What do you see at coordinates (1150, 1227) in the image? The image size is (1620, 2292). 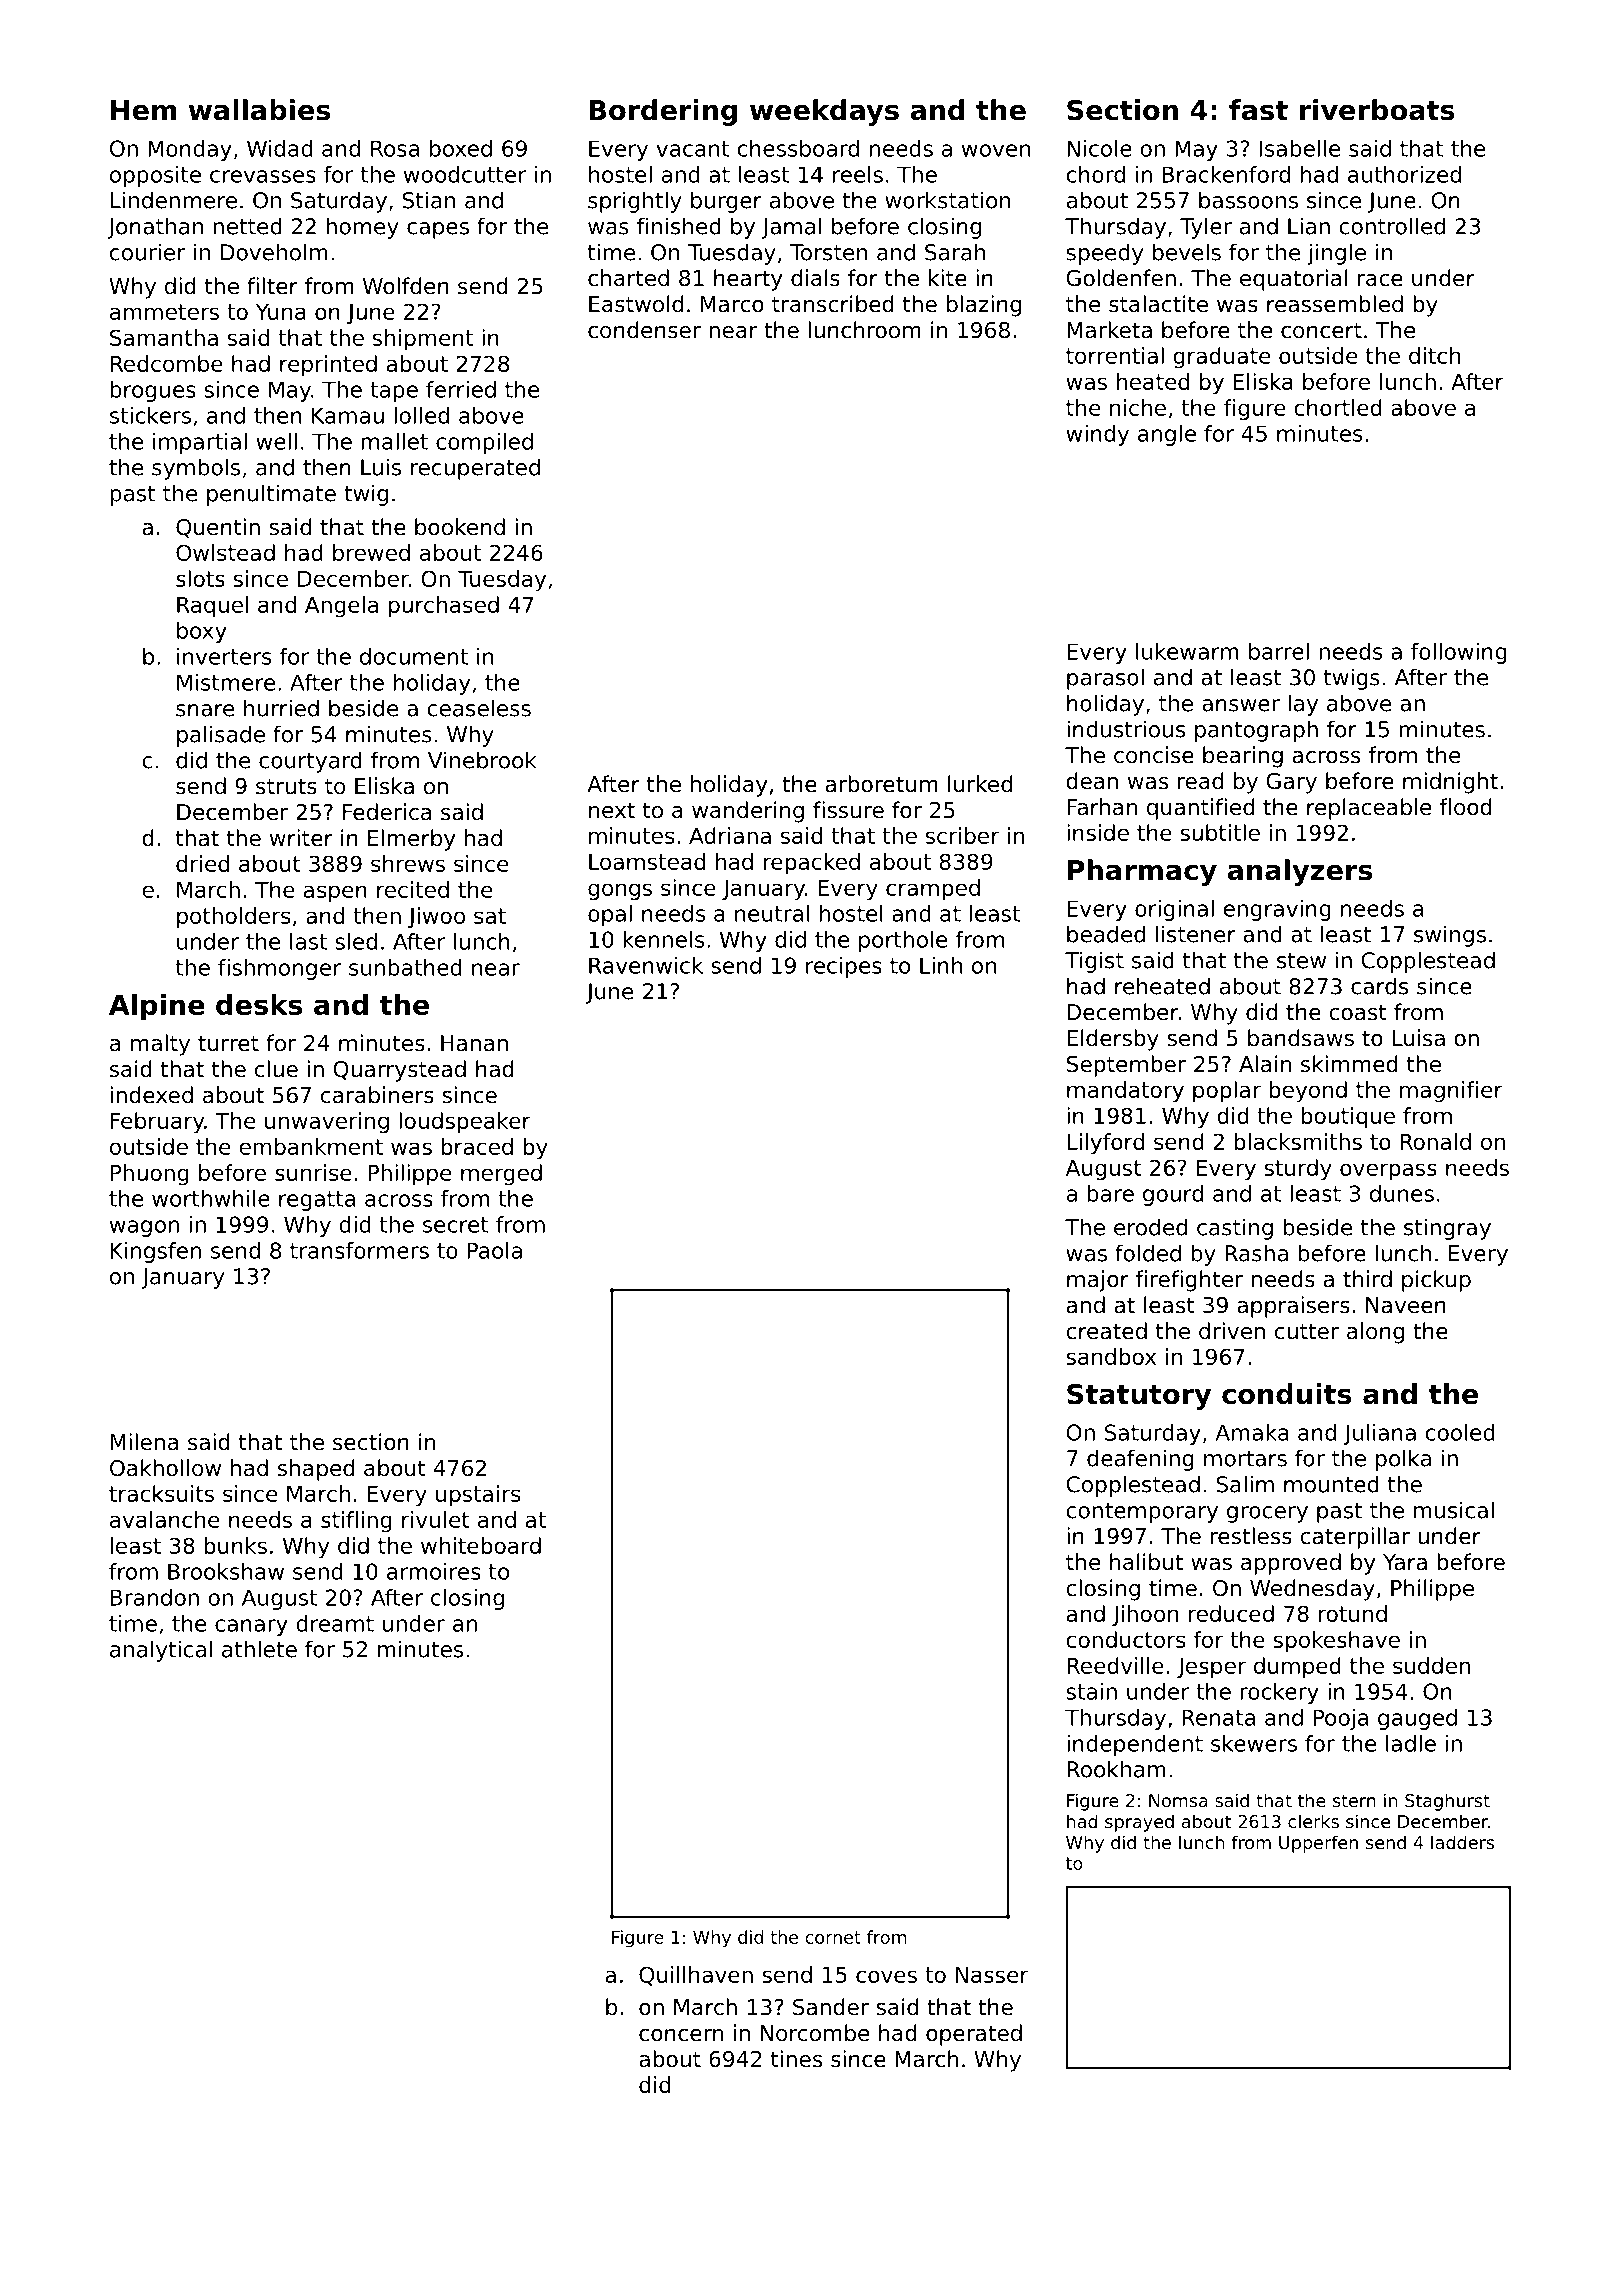 I see `eroded` at bounding box center [1150, 1227].
